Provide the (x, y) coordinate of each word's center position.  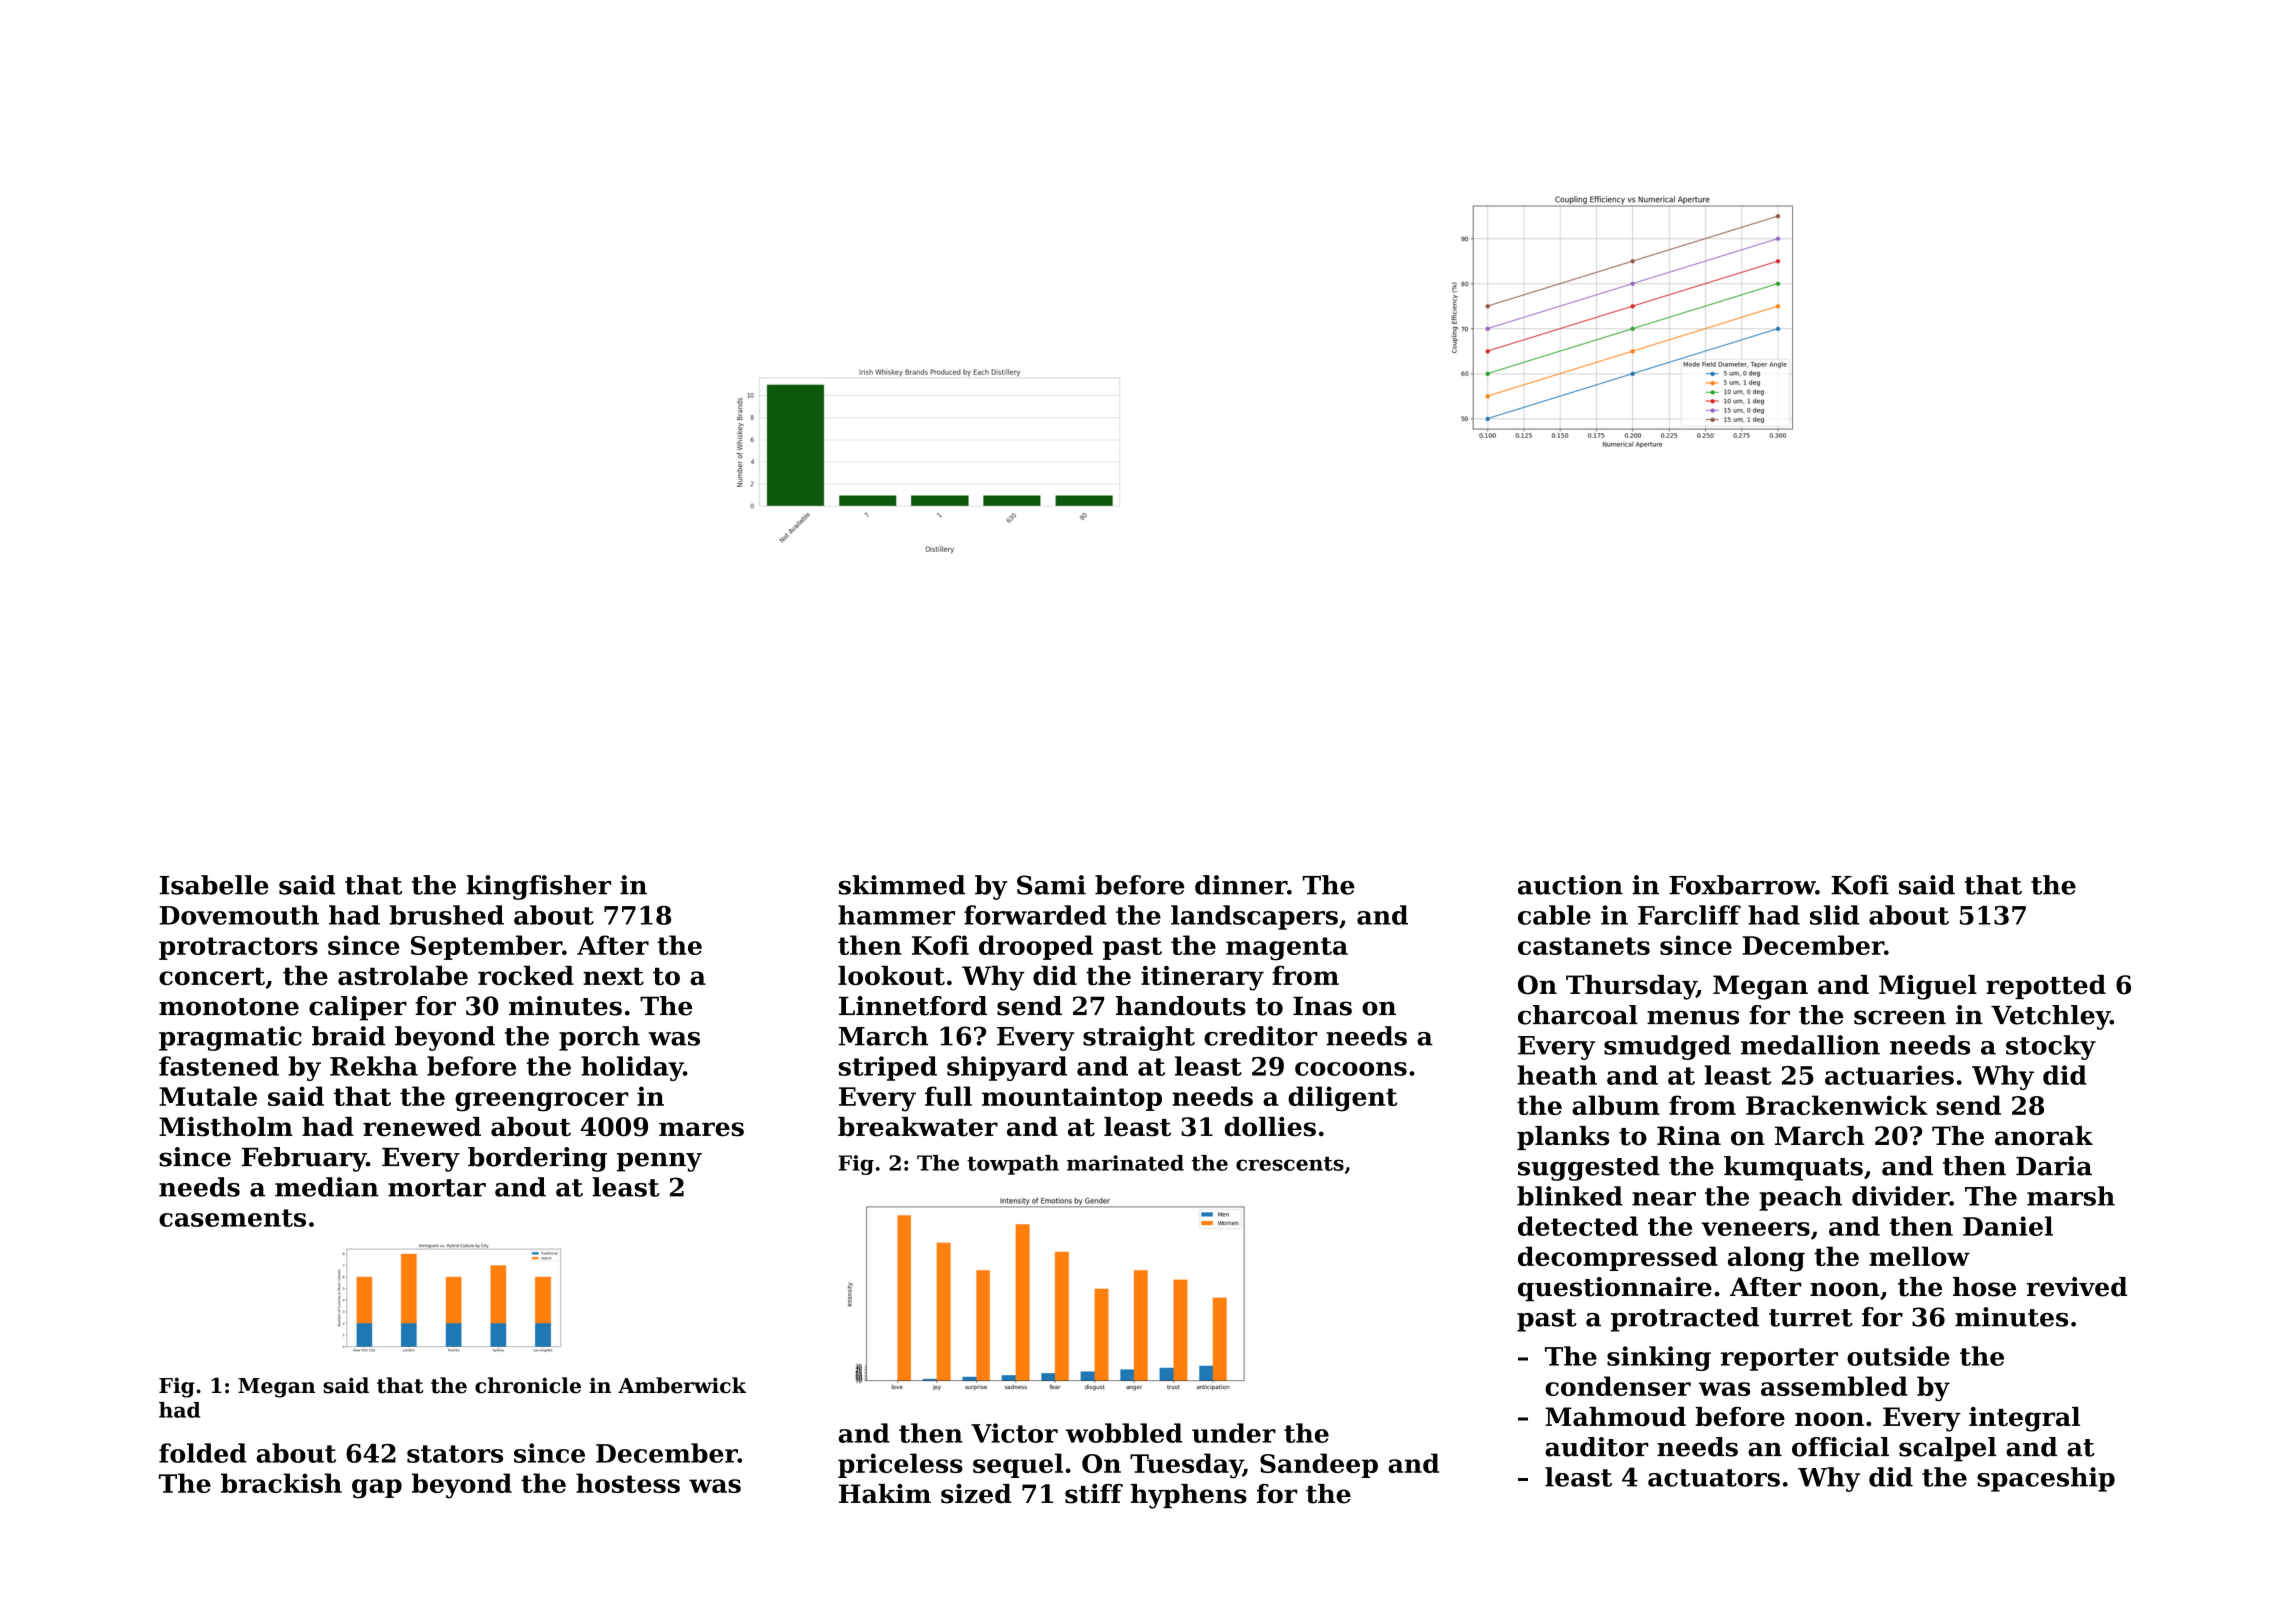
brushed (447, 915)
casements (232, 1218)
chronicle (528, 1385)
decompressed (1618, 1258)
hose (1984, 1287)
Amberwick (682, 1385)
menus (1693, 1017)
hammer (896, 915)
